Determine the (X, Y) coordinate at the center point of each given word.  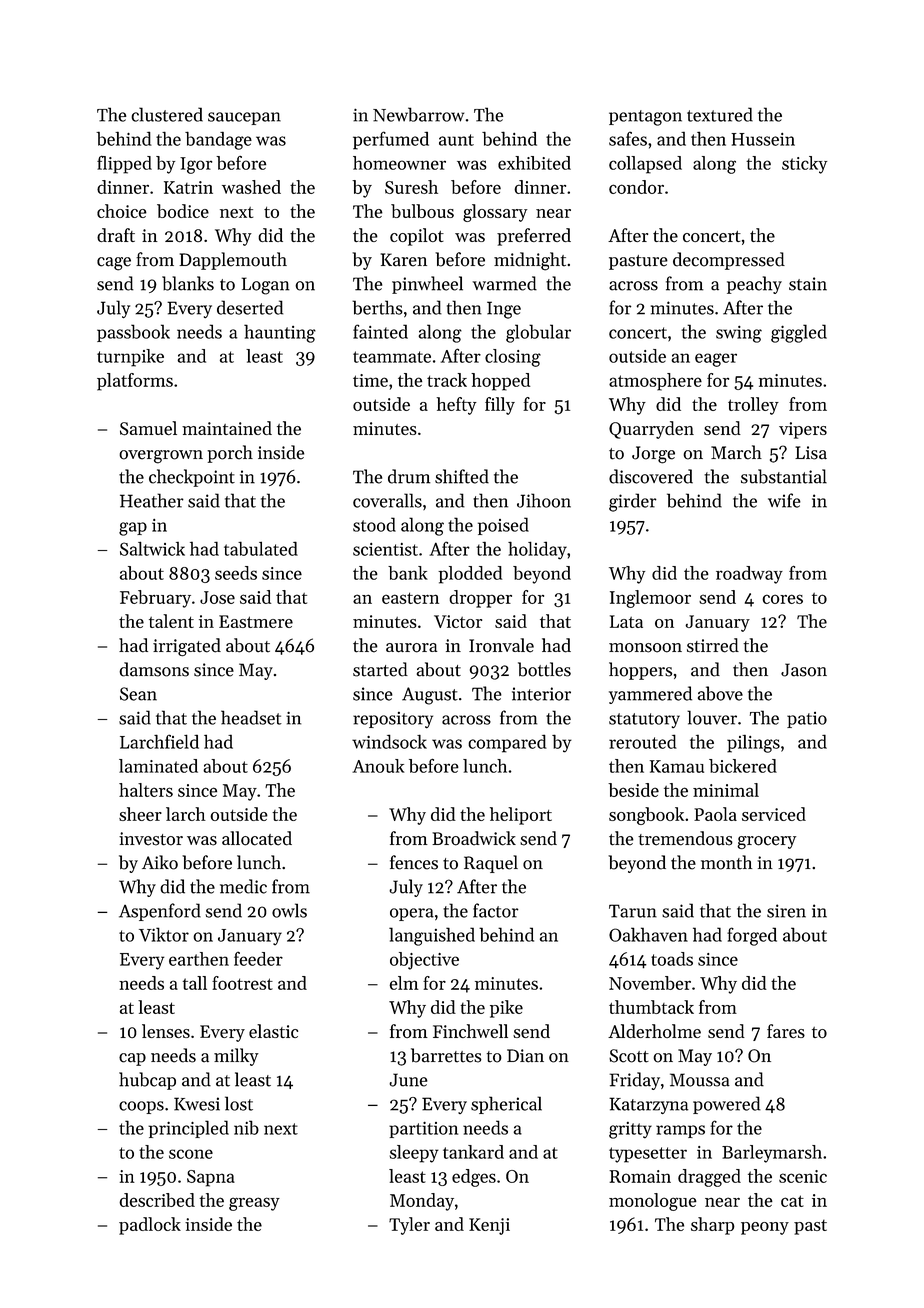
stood (374, 524)
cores (782, 599)
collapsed (645, 165)
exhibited (534, 163)
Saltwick (152, 548)
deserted (250, 307)
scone (191, 1154)
